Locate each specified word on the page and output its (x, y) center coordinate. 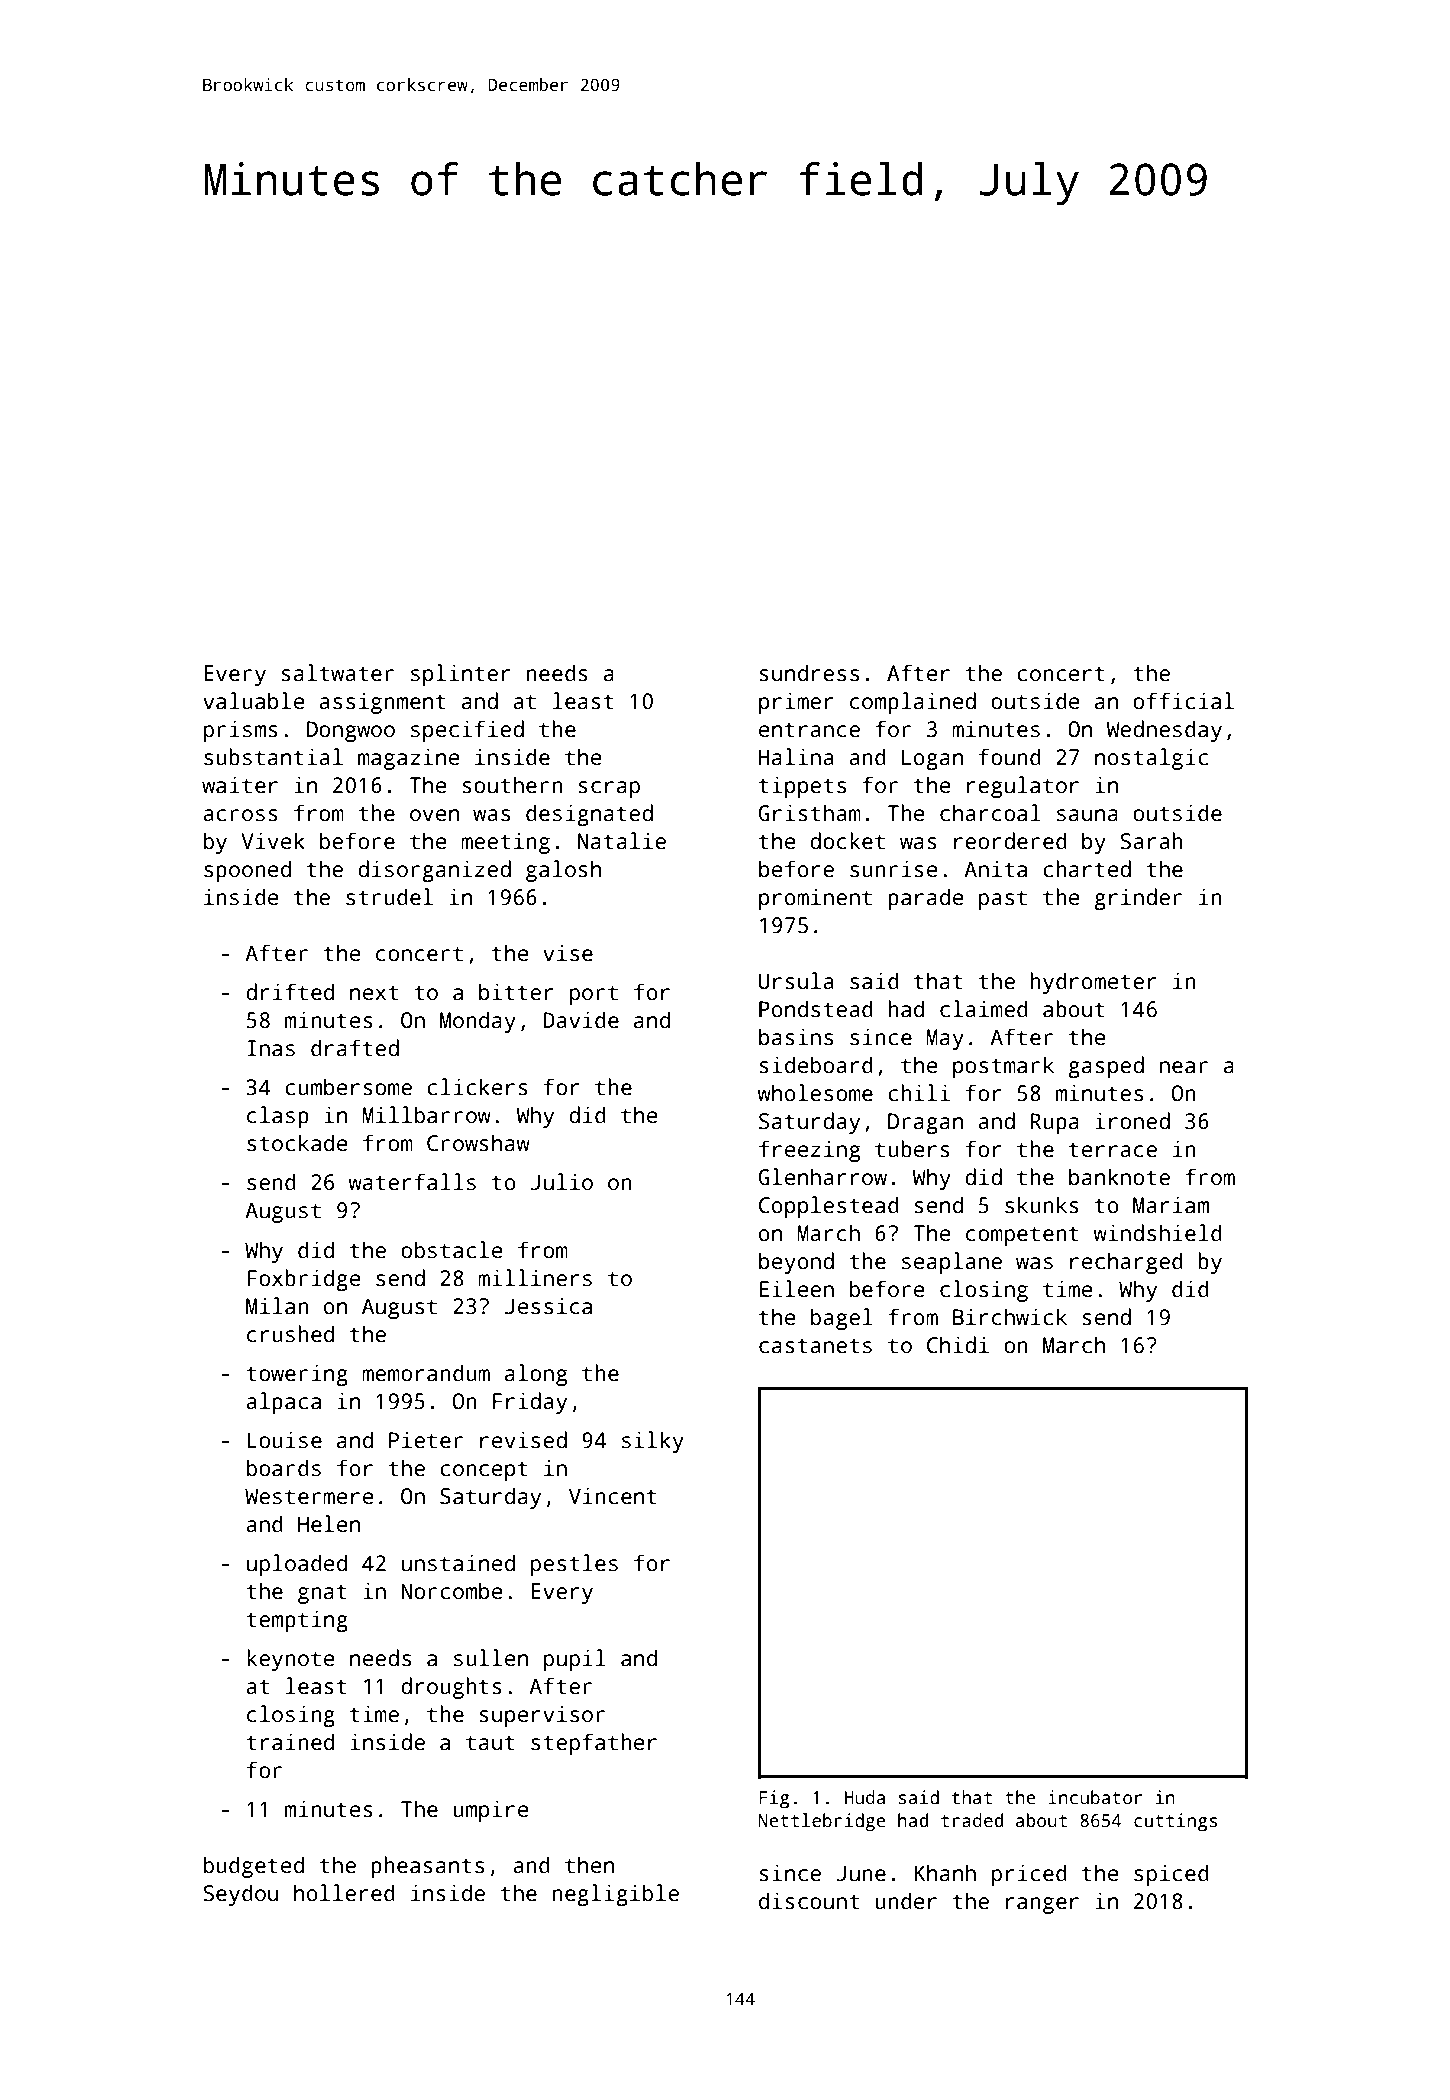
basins (796, 1037)
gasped (1106, 1067)
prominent (815, 899)
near (1184, 1067)
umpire (491, 1811)
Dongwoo (351, 731)
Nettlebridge (822, 1822)
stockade (297, 1143)
